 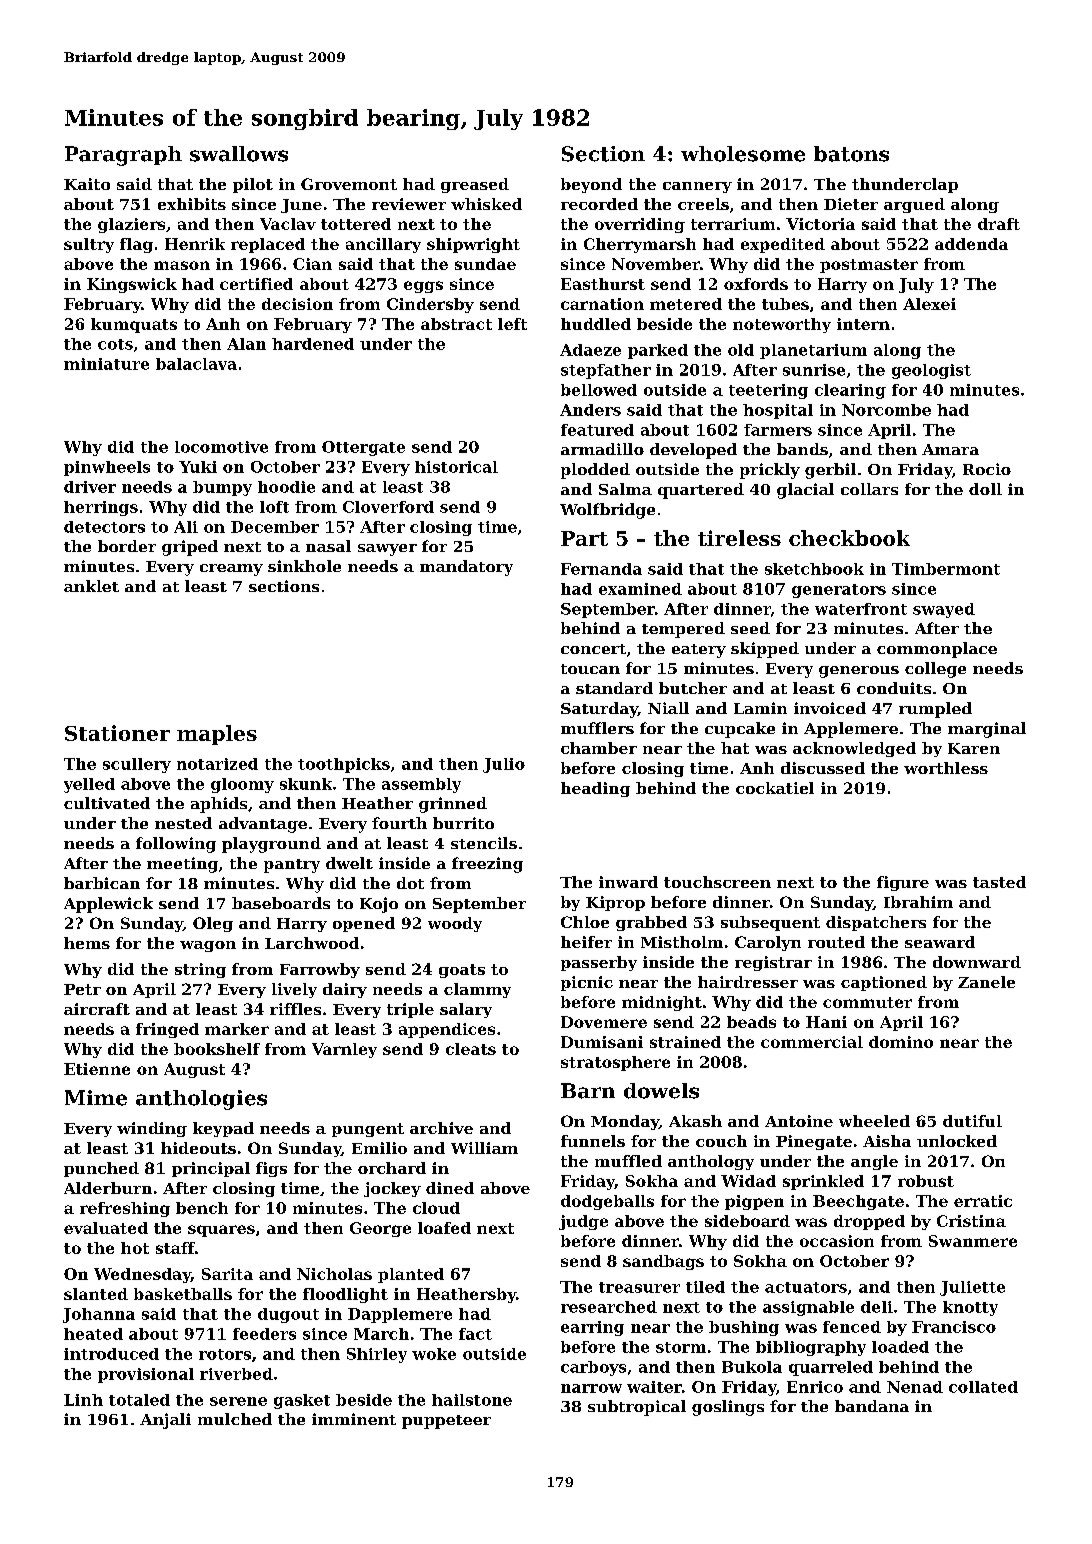 I want to click on figure, so click(x=903, y=883).
